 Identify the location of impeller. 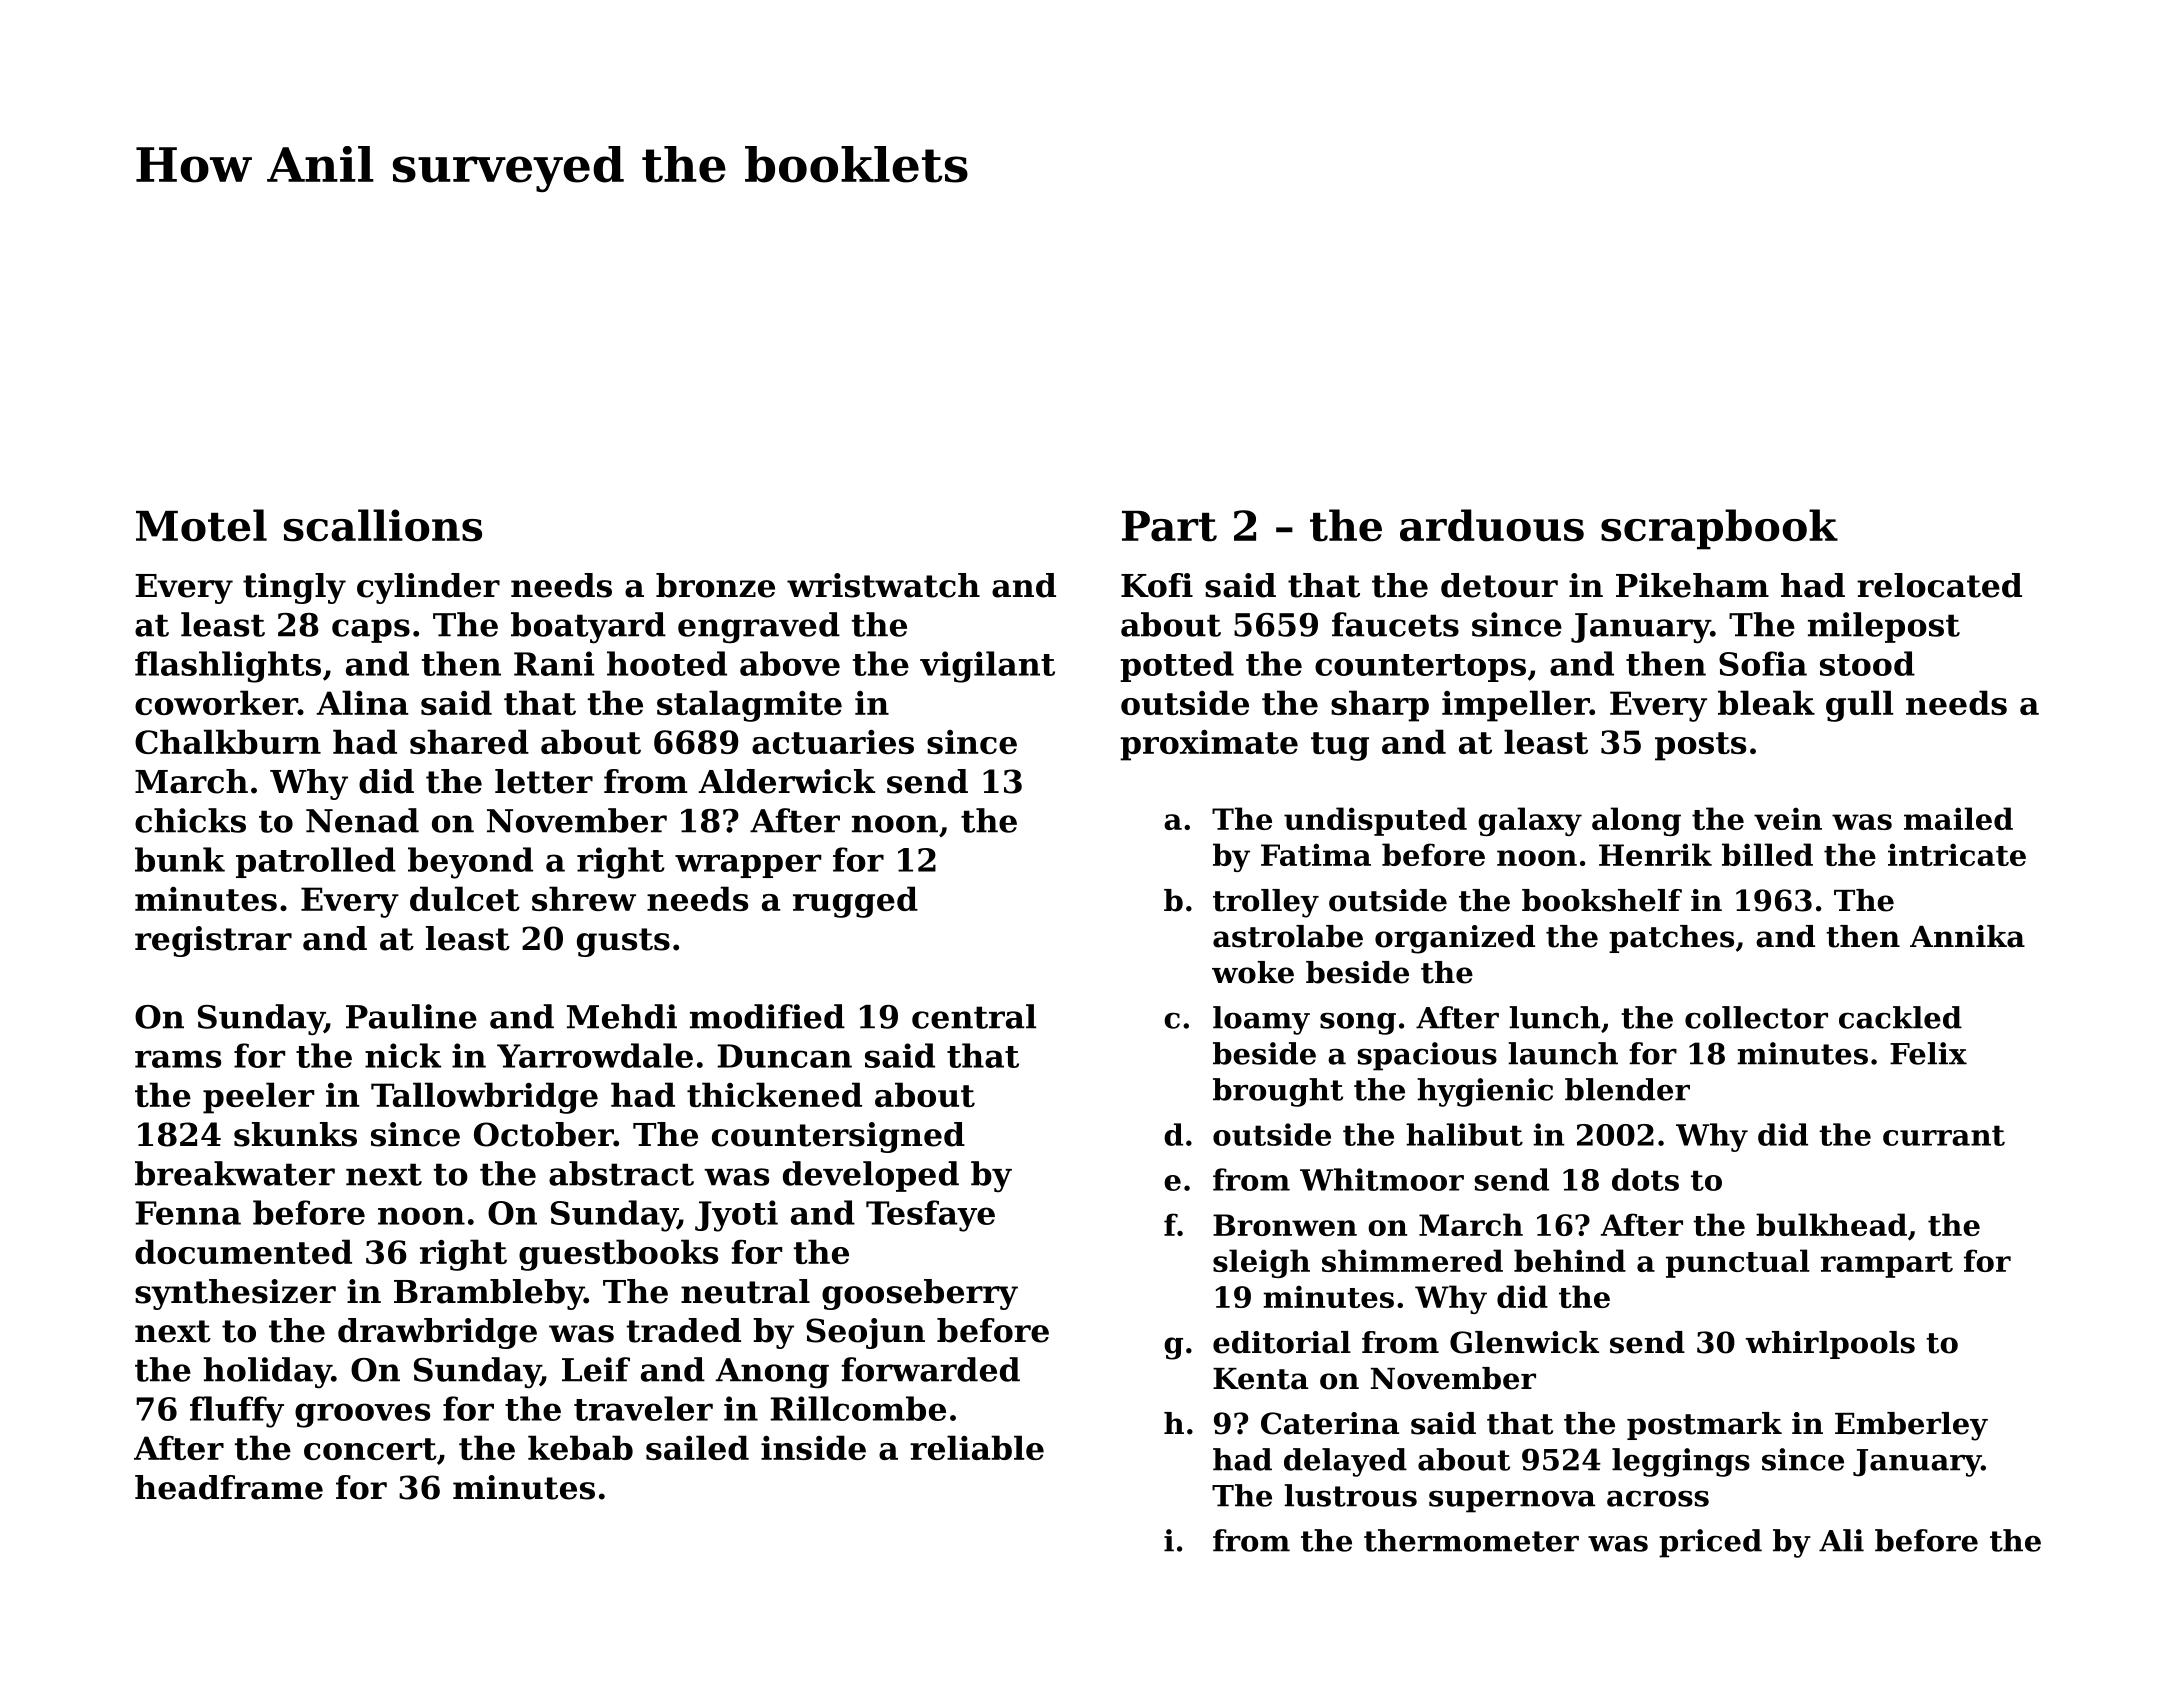
(1516, 706).
